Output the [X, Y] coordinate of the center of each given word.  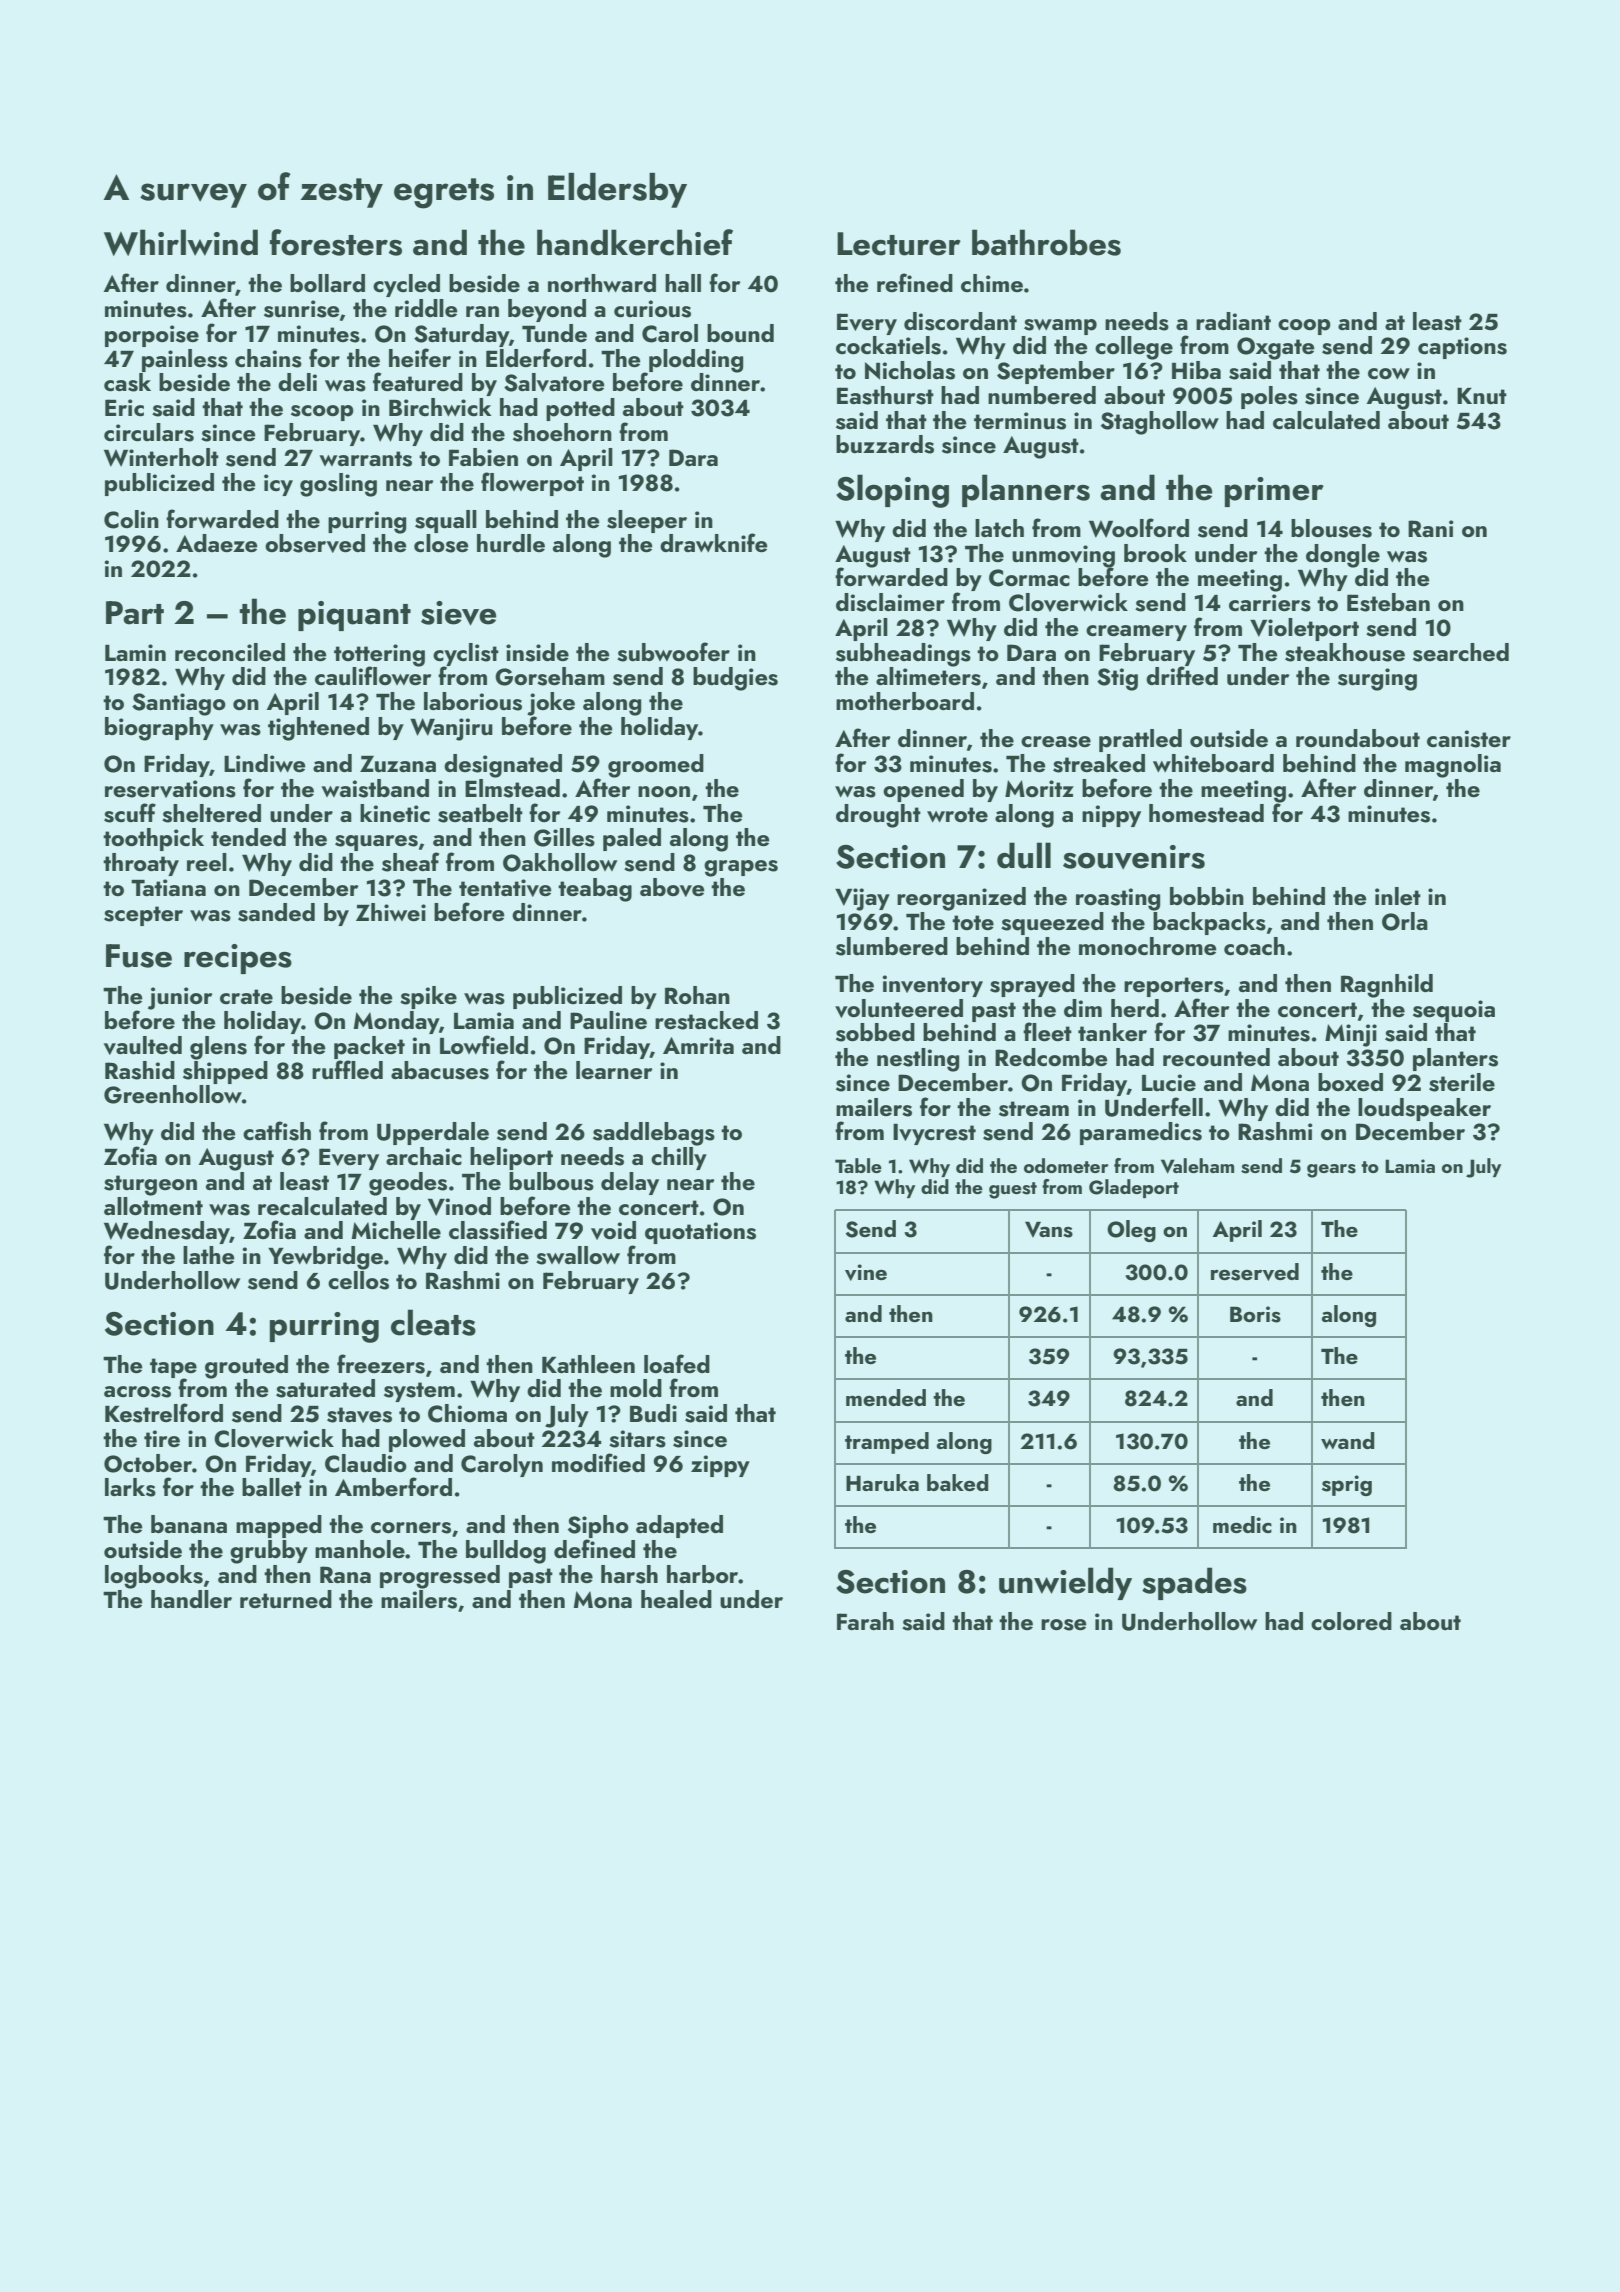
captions [1462, 348]
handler [191, 1599]
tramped [887, 1443]
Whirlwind [181, 242]
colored [1351, 1621]
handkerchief [635, 242]
